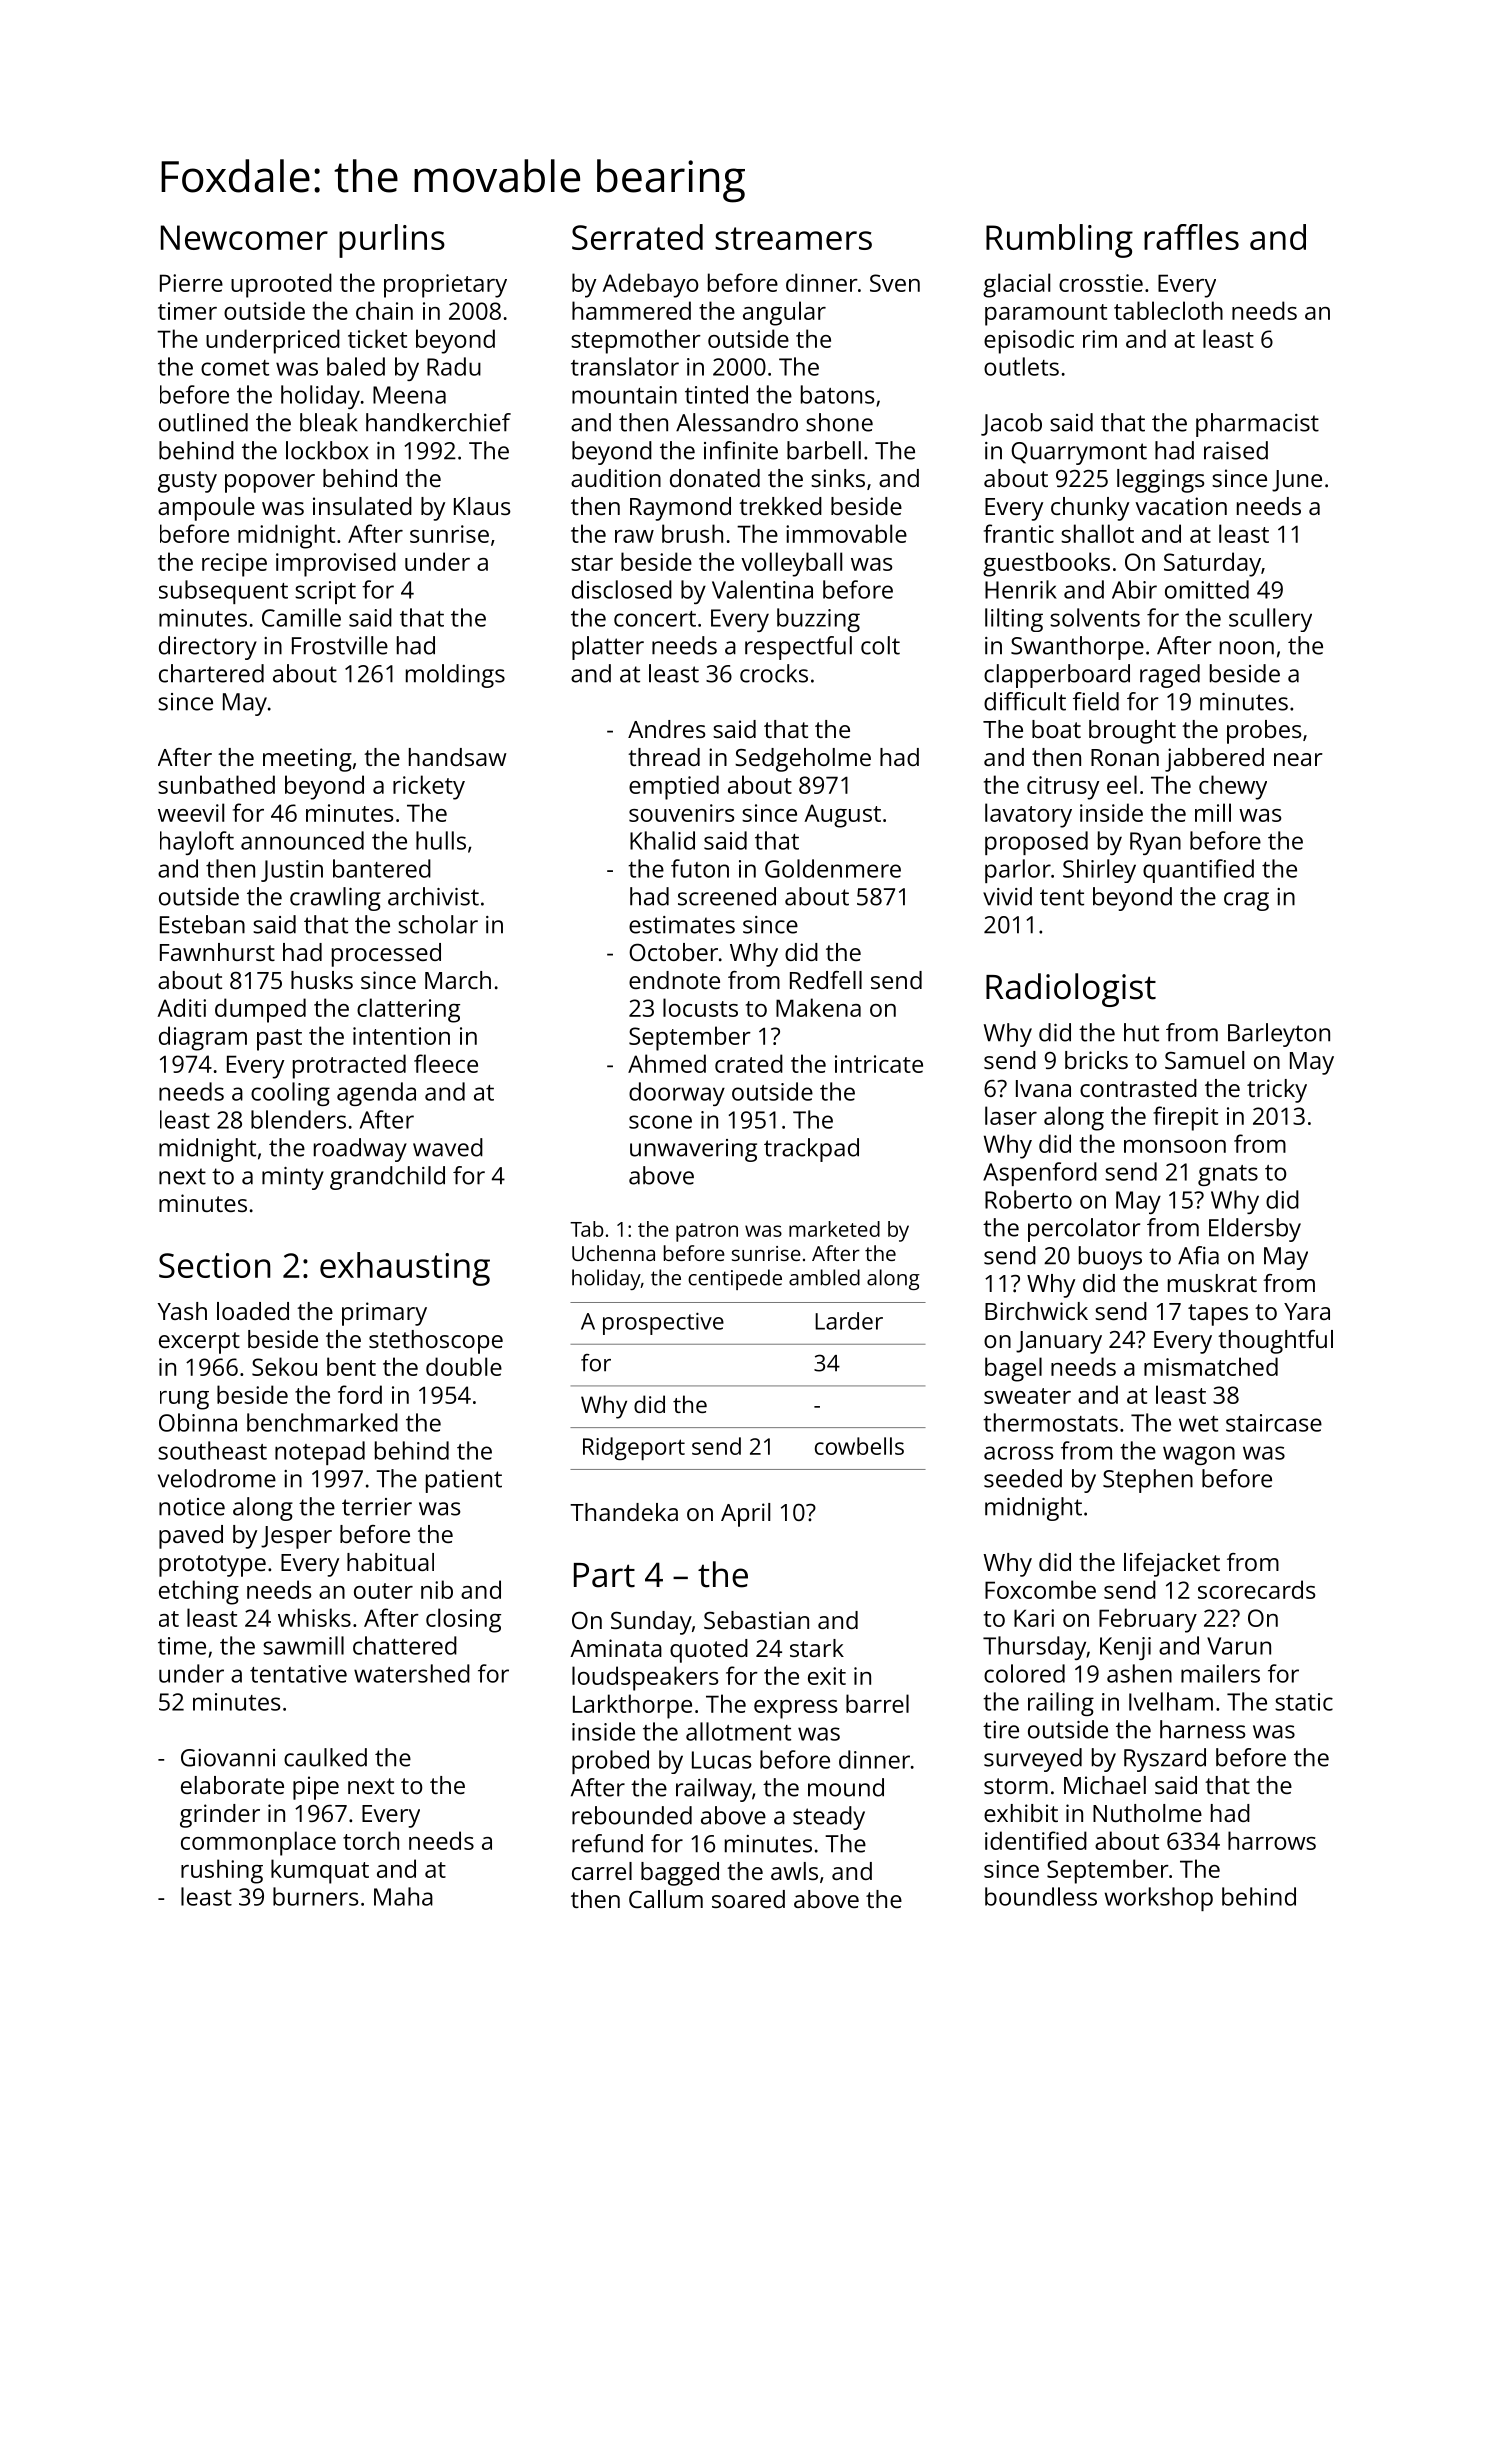 This image has height=2464, width=1496. Describe the element at coordinates (202, 924) in the image. I see `Esteban` at that location.
